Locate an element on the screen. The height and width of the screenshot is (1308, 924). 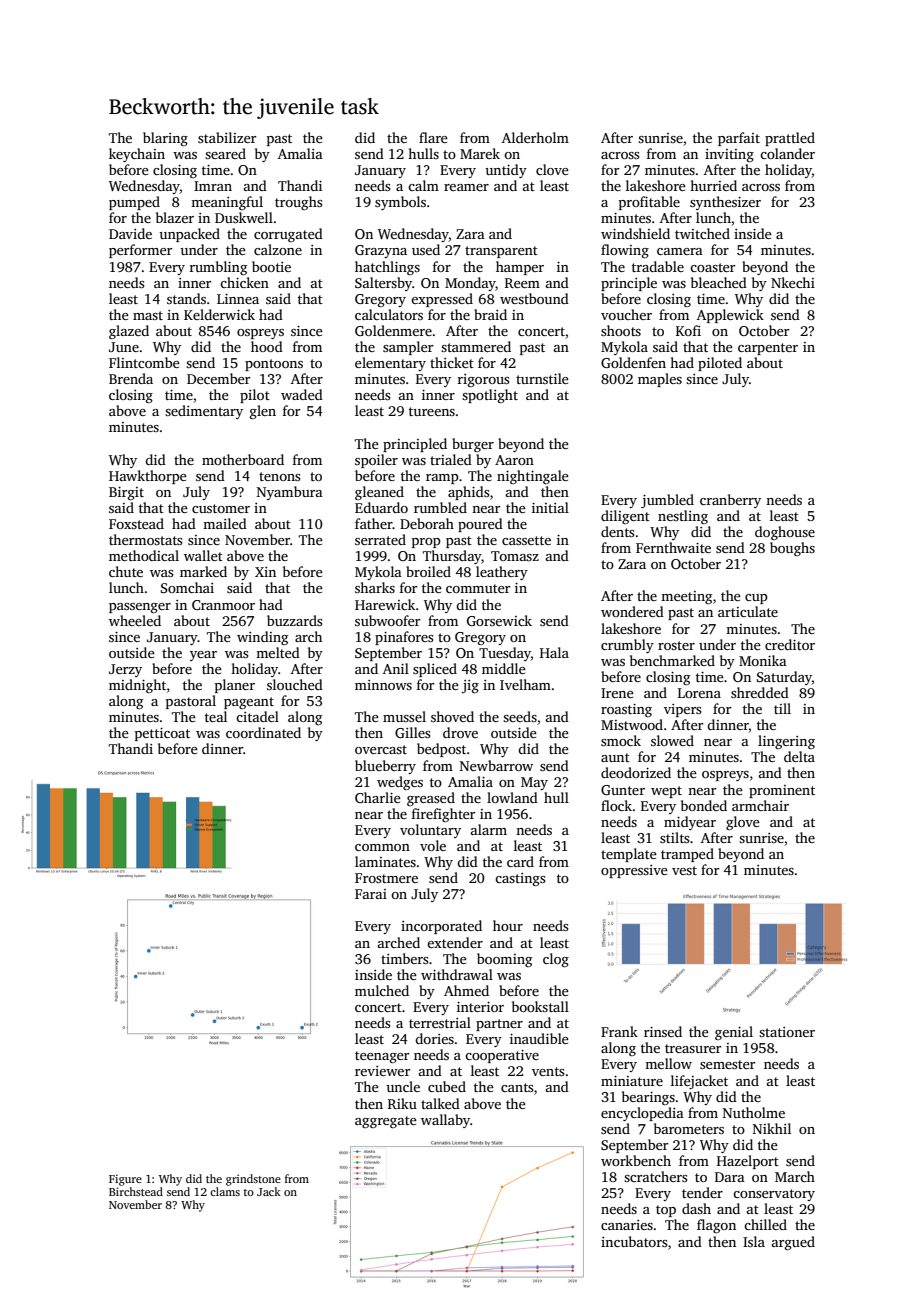
flare is located at coordinates (433, 137).
